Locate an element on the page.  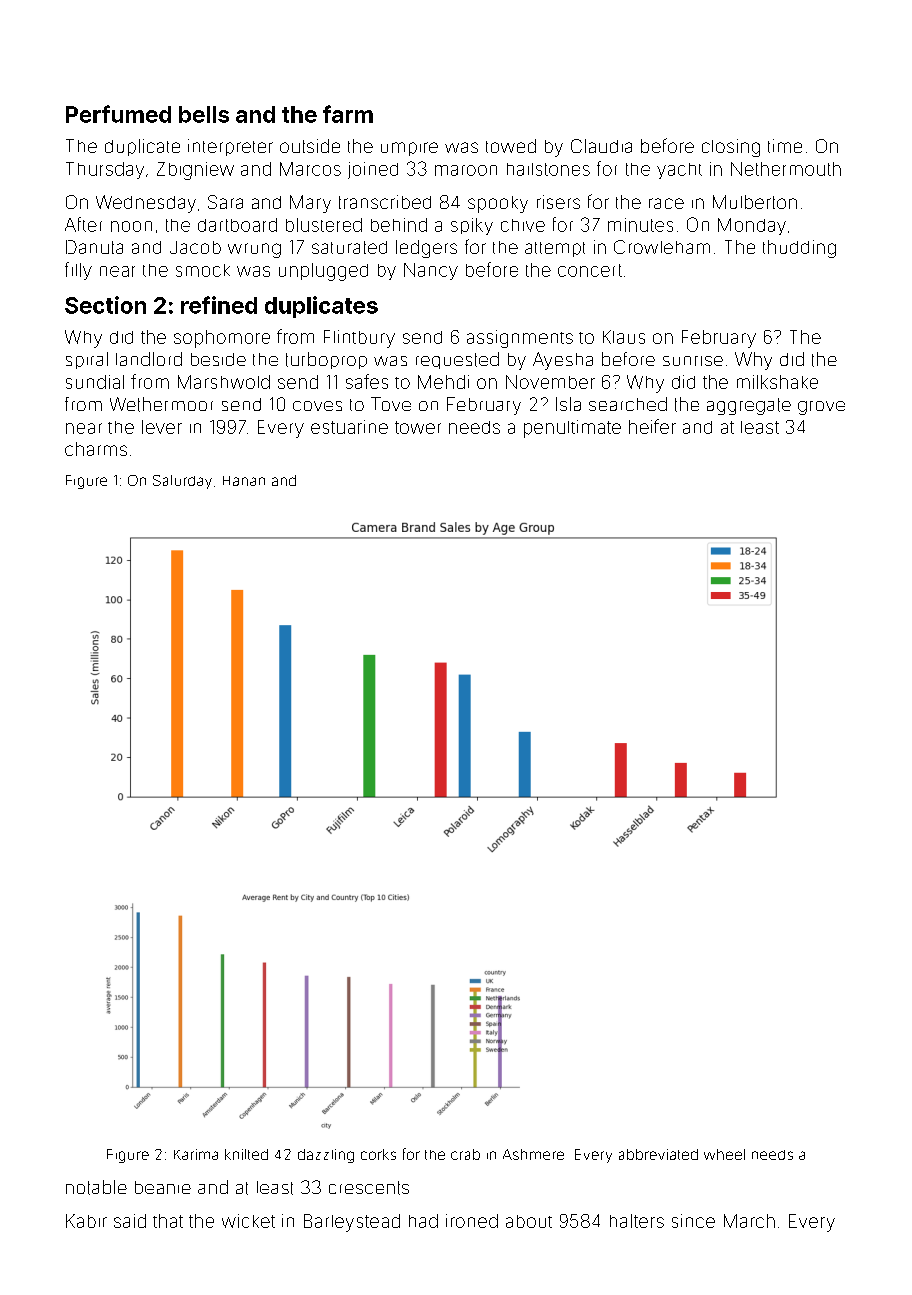
Ashmere is located at coordinates (533, 1154).
